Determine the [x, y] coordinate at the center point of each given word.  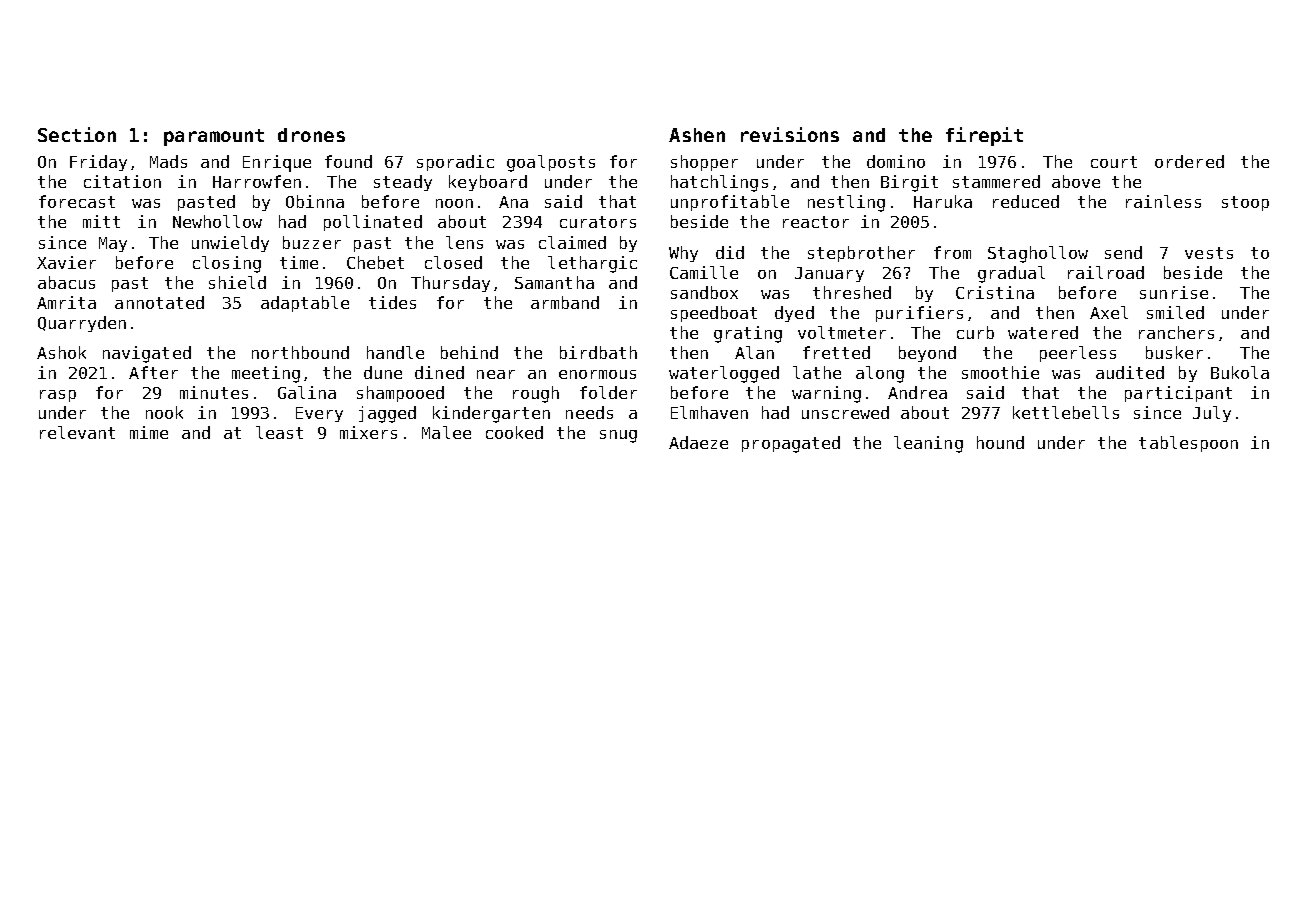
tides [392, 302]
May [113, 244]
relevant [77, 432]
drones [311, 135]
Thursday [450, 284]
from [952, 252]
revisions [790, 134]
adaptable [305, 304]
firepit [984, 136]
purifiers [919, 314]
